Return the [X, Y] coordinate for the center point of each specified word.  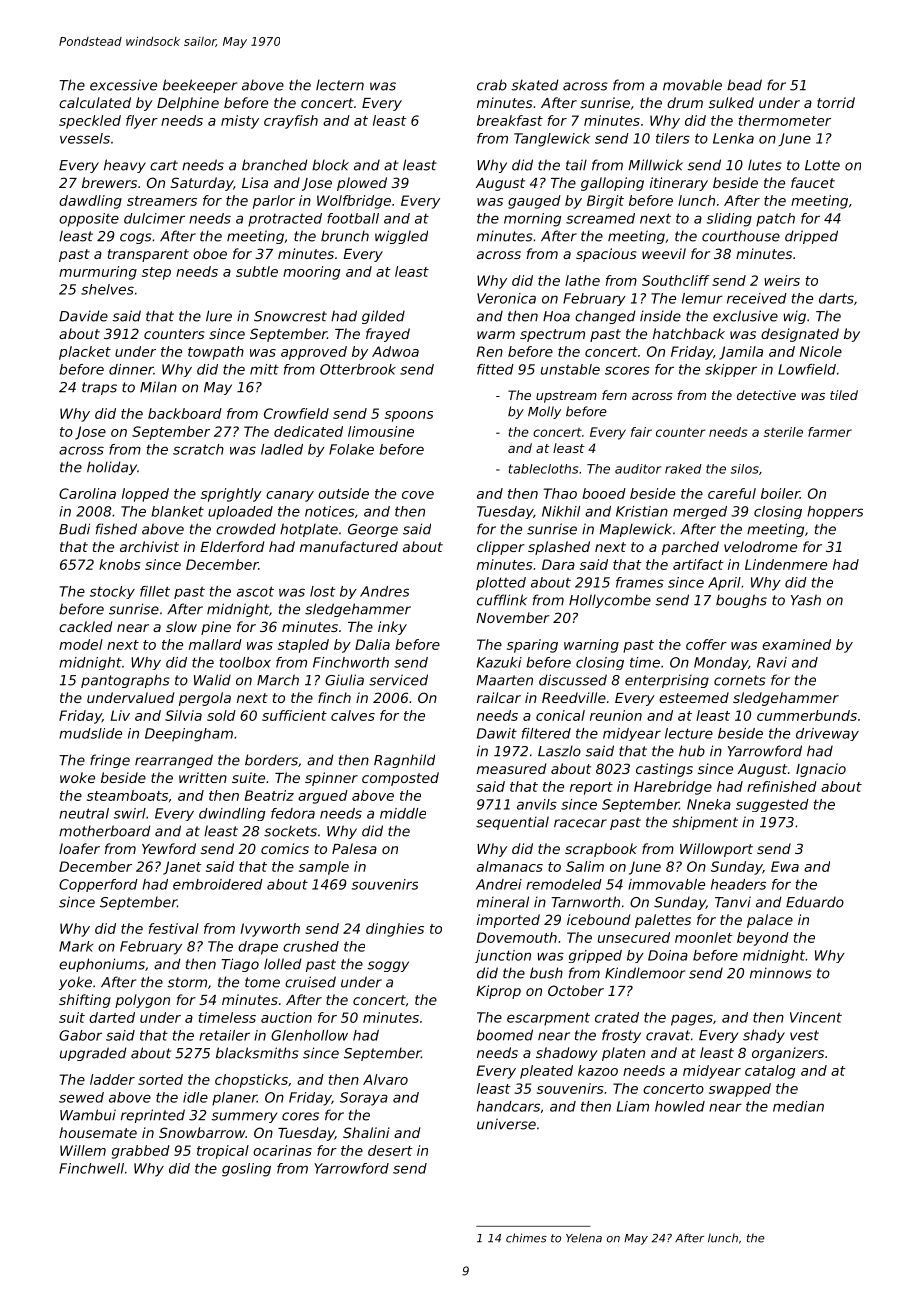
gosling [246, 1170]
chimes [526, 1238]
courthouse [741, 236]
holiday [112, 468]
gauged [534, 202]
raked [683, 469]
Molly [544, 412]
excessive [123, 85]
